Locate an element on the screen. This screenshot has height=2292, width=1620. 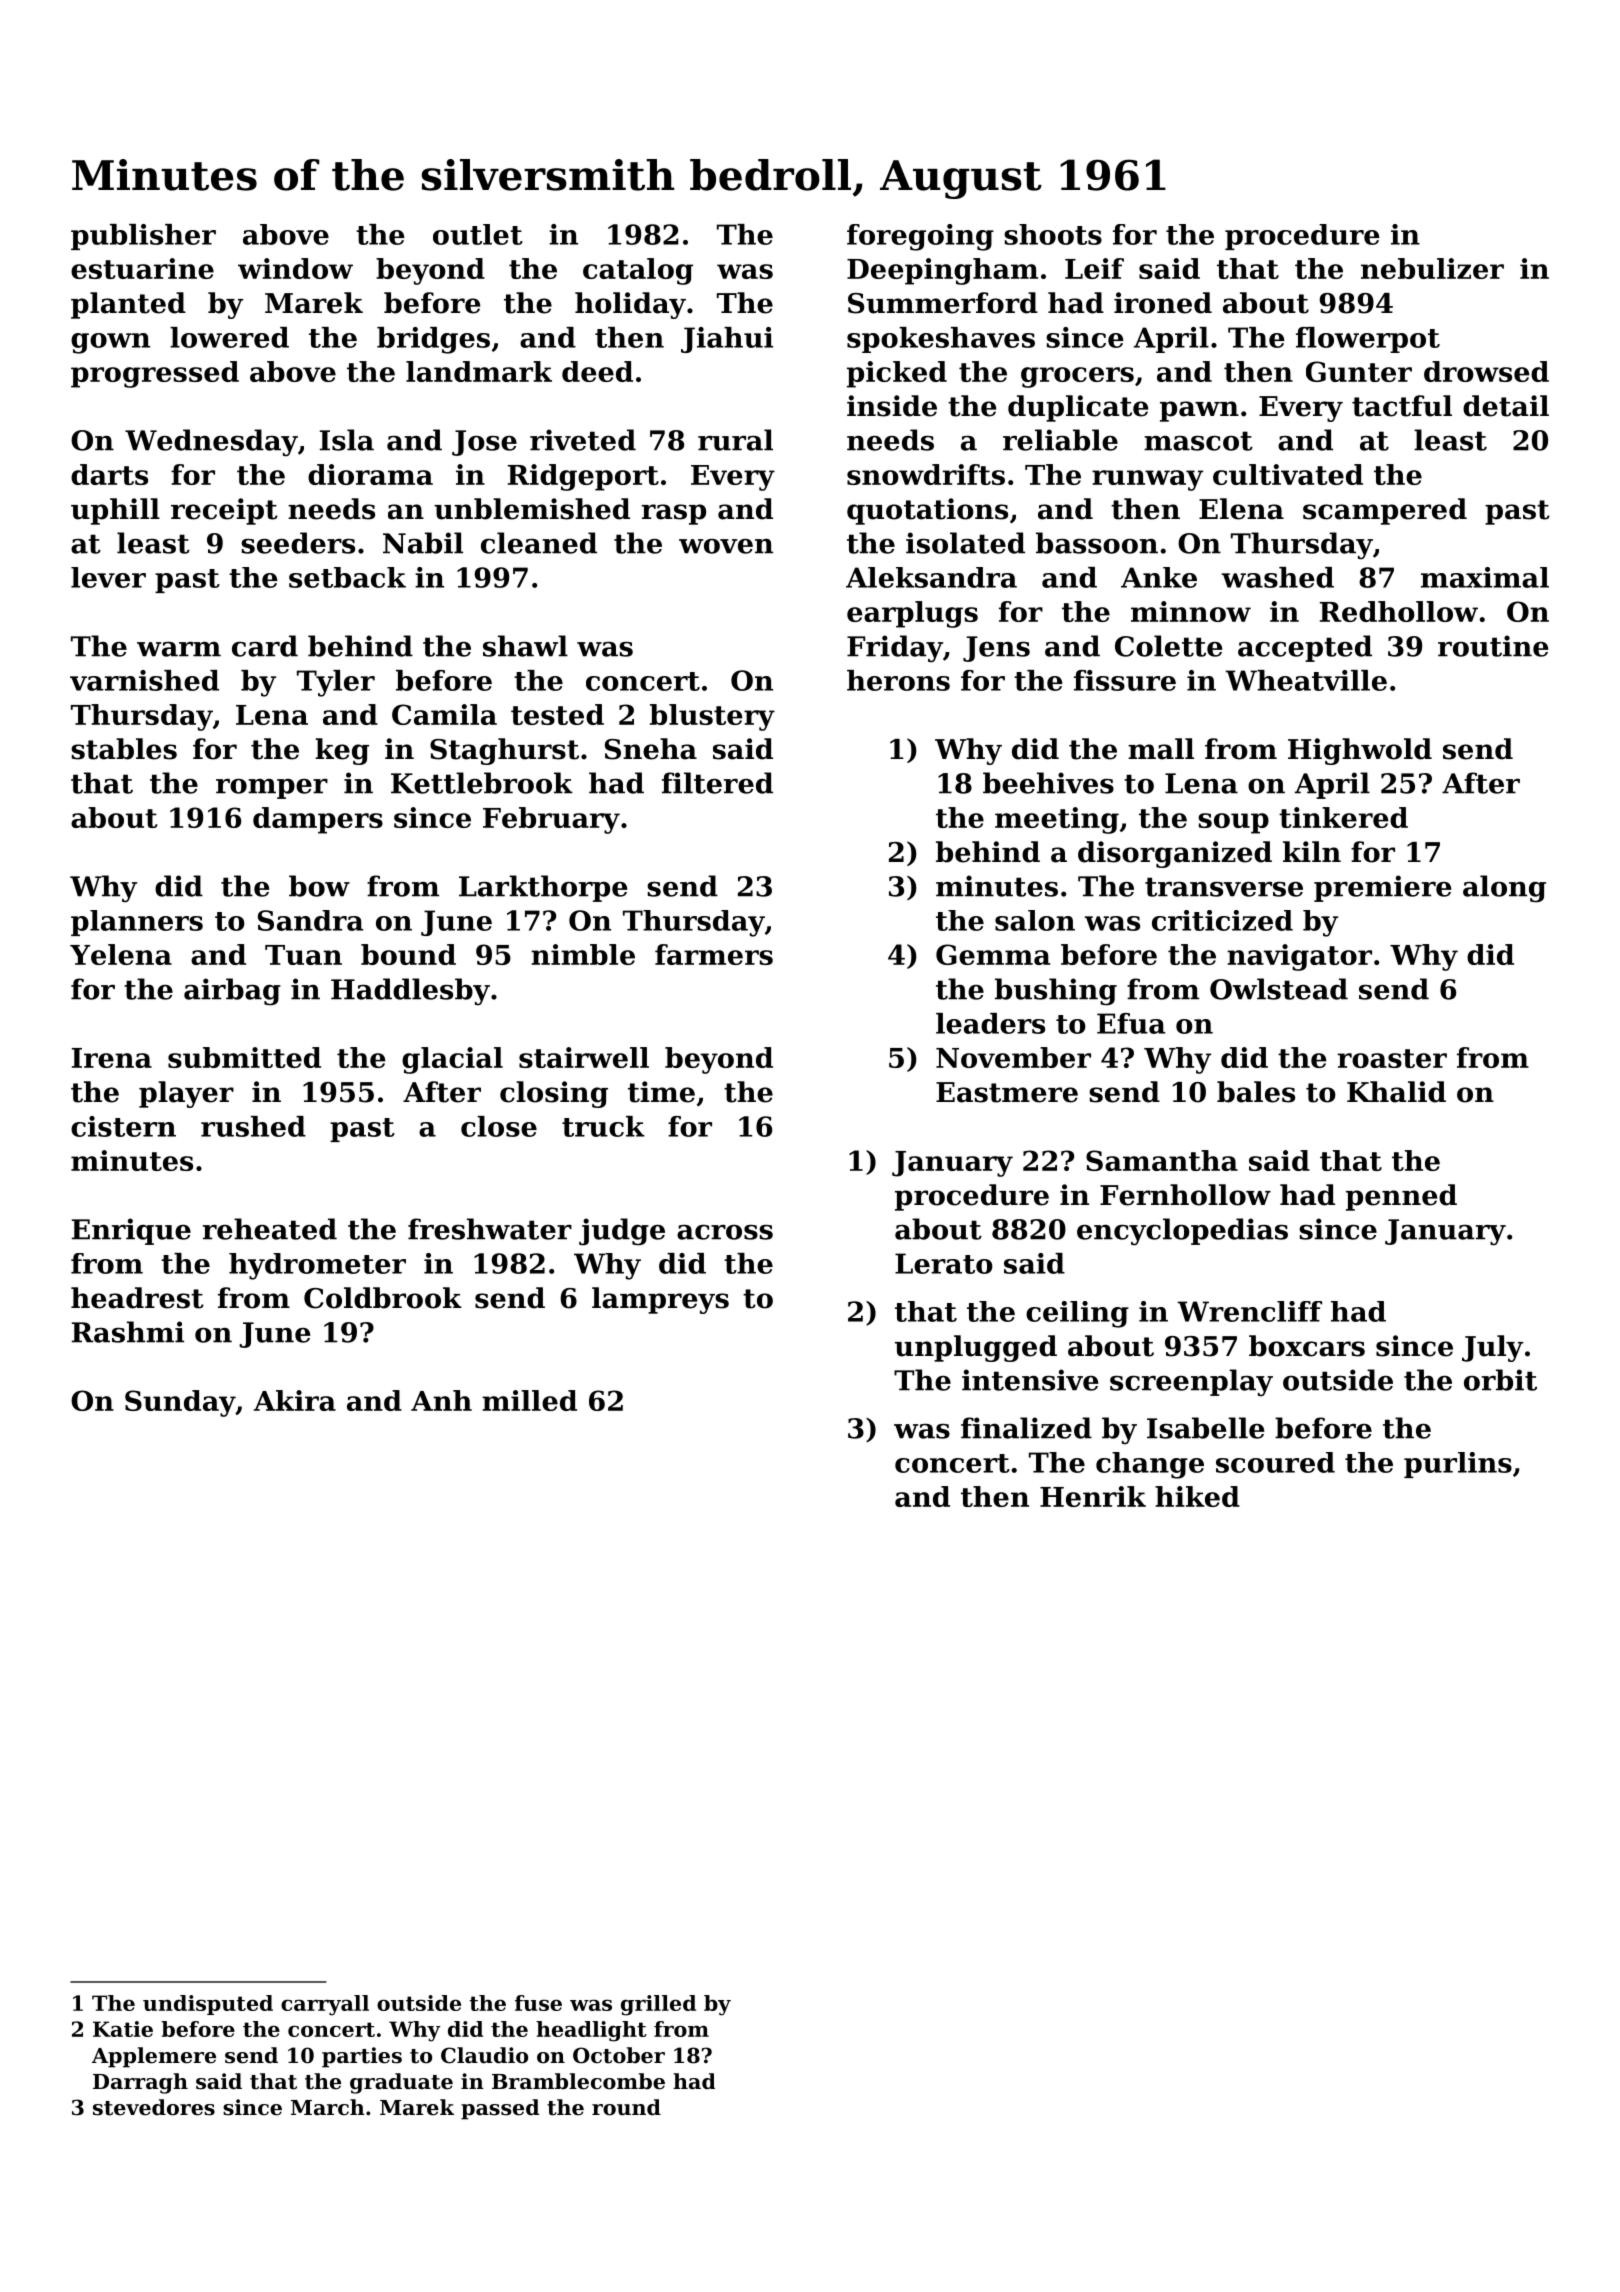
varnished is located at coordinates (144, 680).
